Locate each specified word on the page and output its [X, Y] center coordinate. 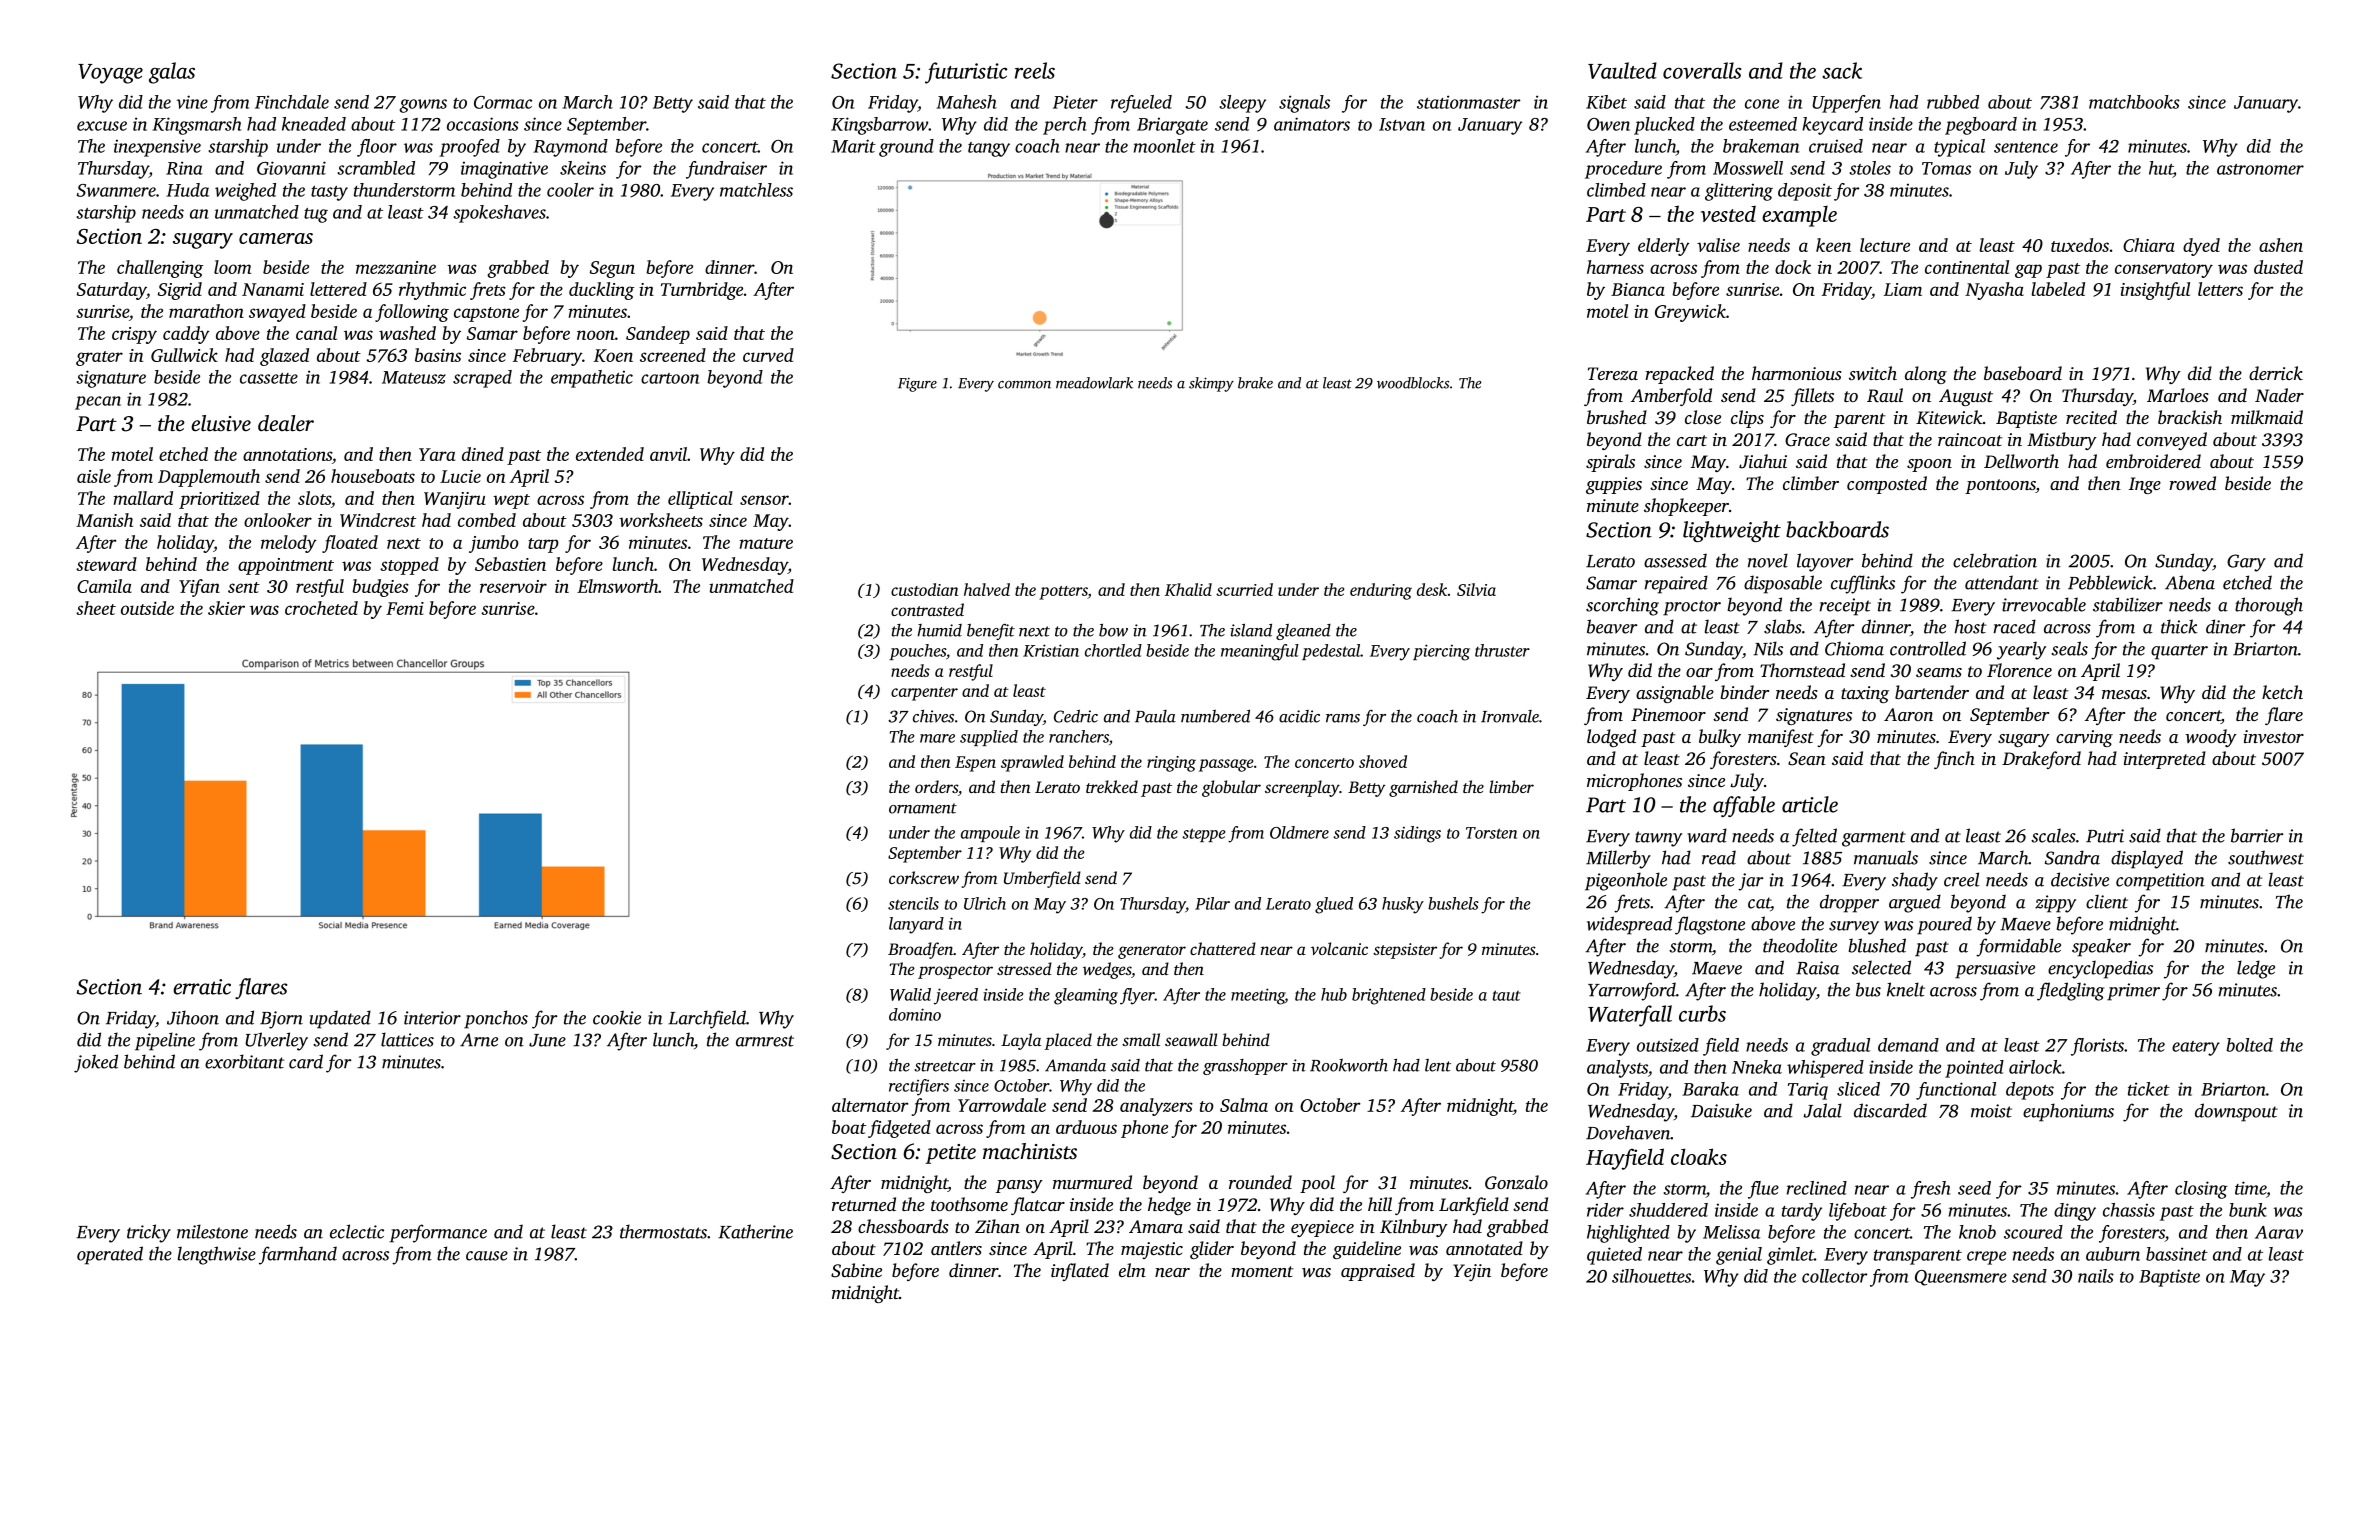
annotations [287, 454]
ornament [923, 808]
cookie [617, 1017]
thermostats [663, 1231]
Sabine [856, 1270]
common [1024, 385]
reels [1035, 70]
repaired [1676, 584]
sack [1842, 70]
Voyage [110, 74]
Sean [1807, 759]
